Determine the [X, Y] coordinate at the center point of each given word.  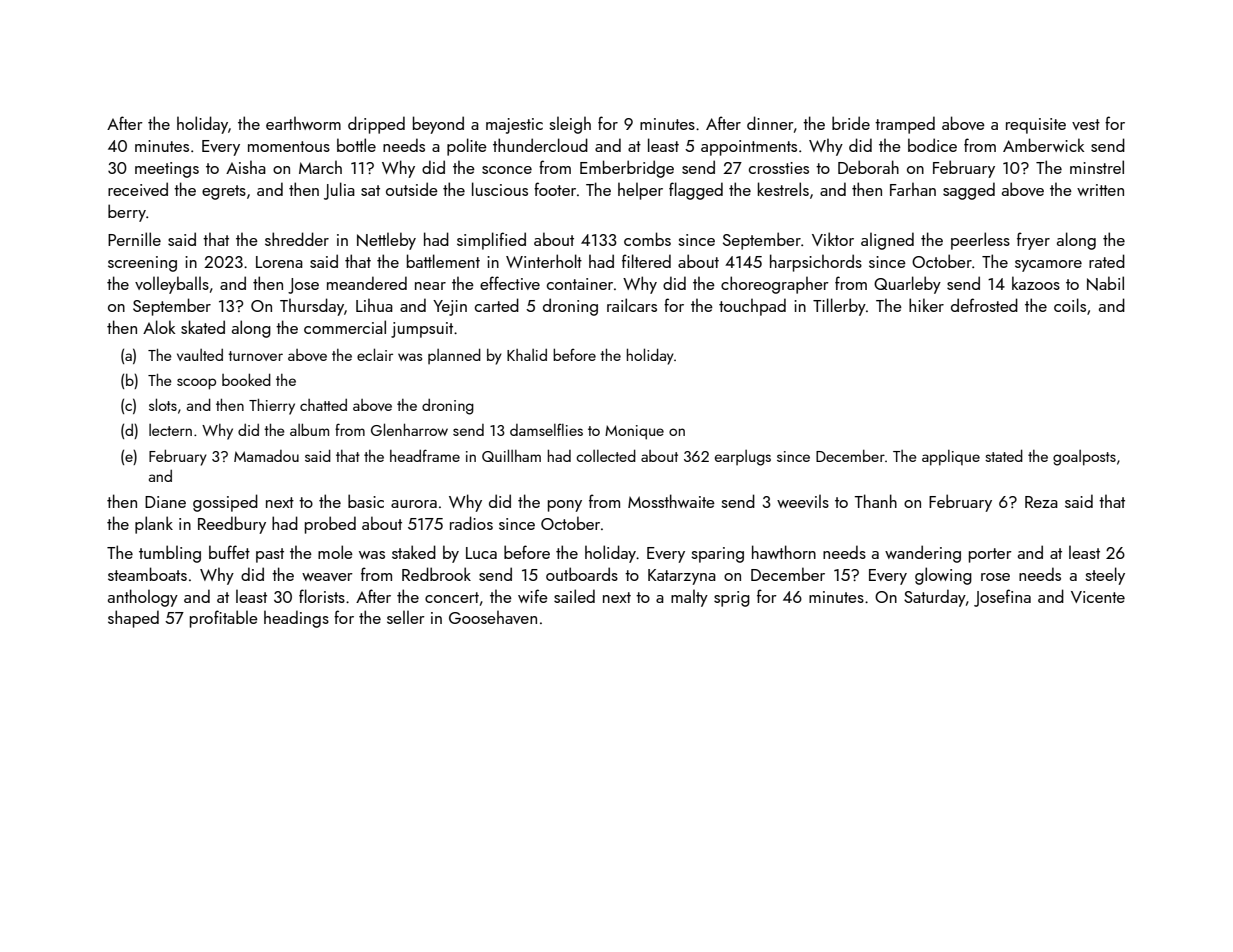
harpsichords [816, 263]
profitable [224, 619]
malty [689, 598]
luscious [500, 189]
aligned [887, 241]
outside [412, 189]
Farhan [913, 189]
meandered [367, 283]
